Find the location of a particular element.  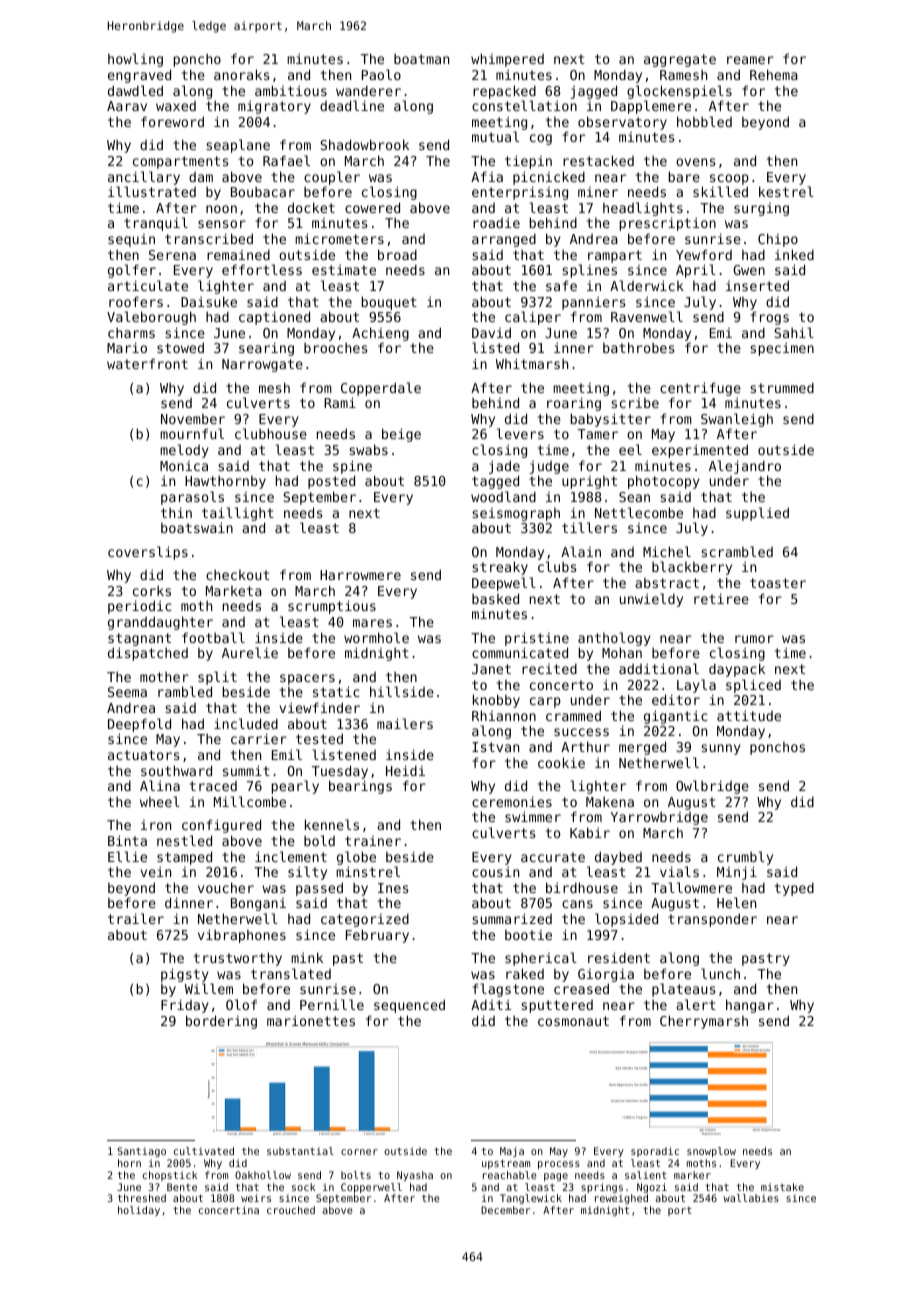

communicated is located at coordinates (520, 652).
